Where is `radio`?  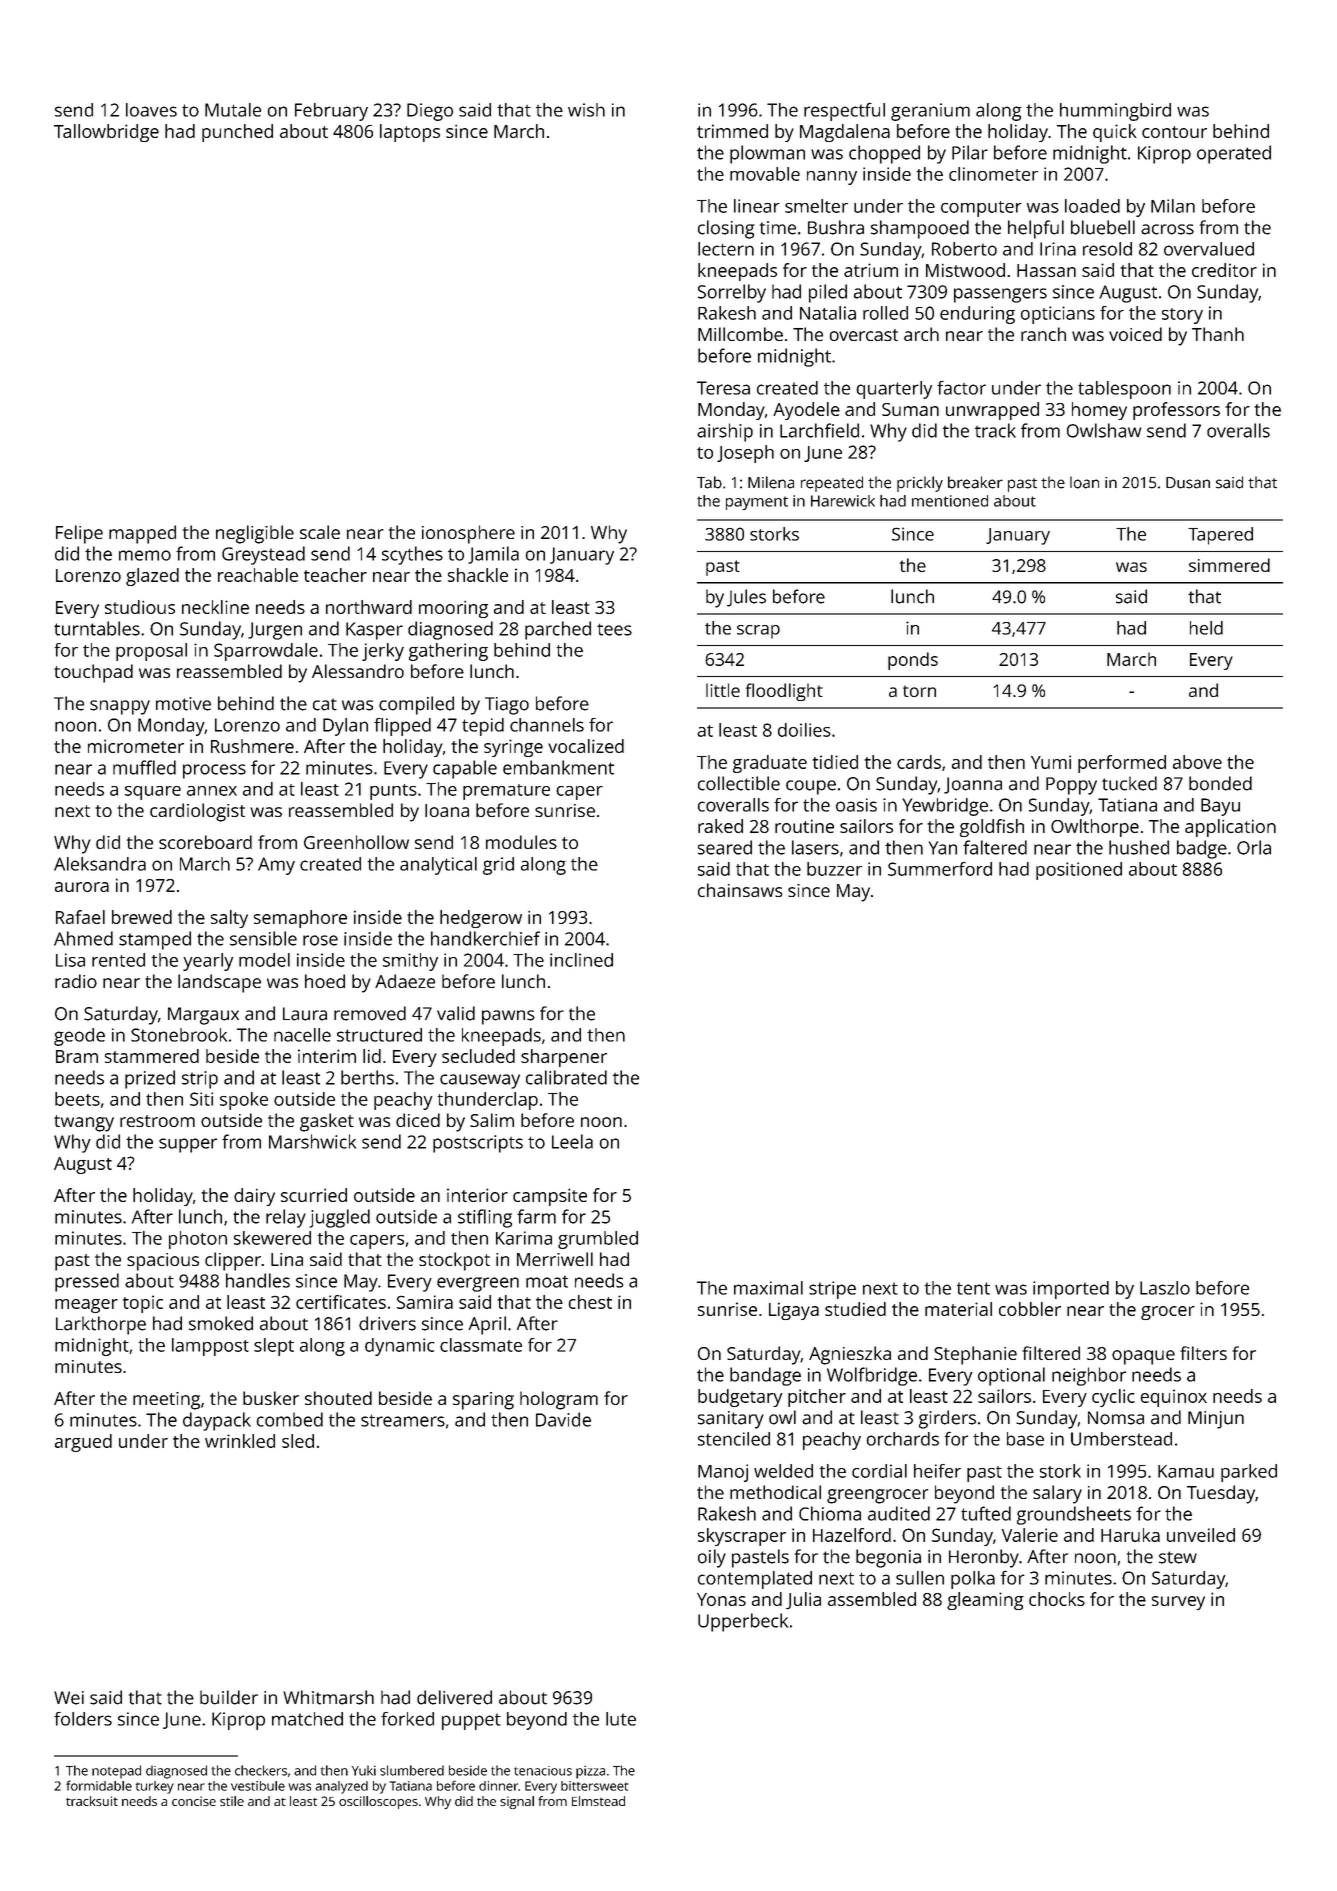 radio is located at coordinates (76, 981).
